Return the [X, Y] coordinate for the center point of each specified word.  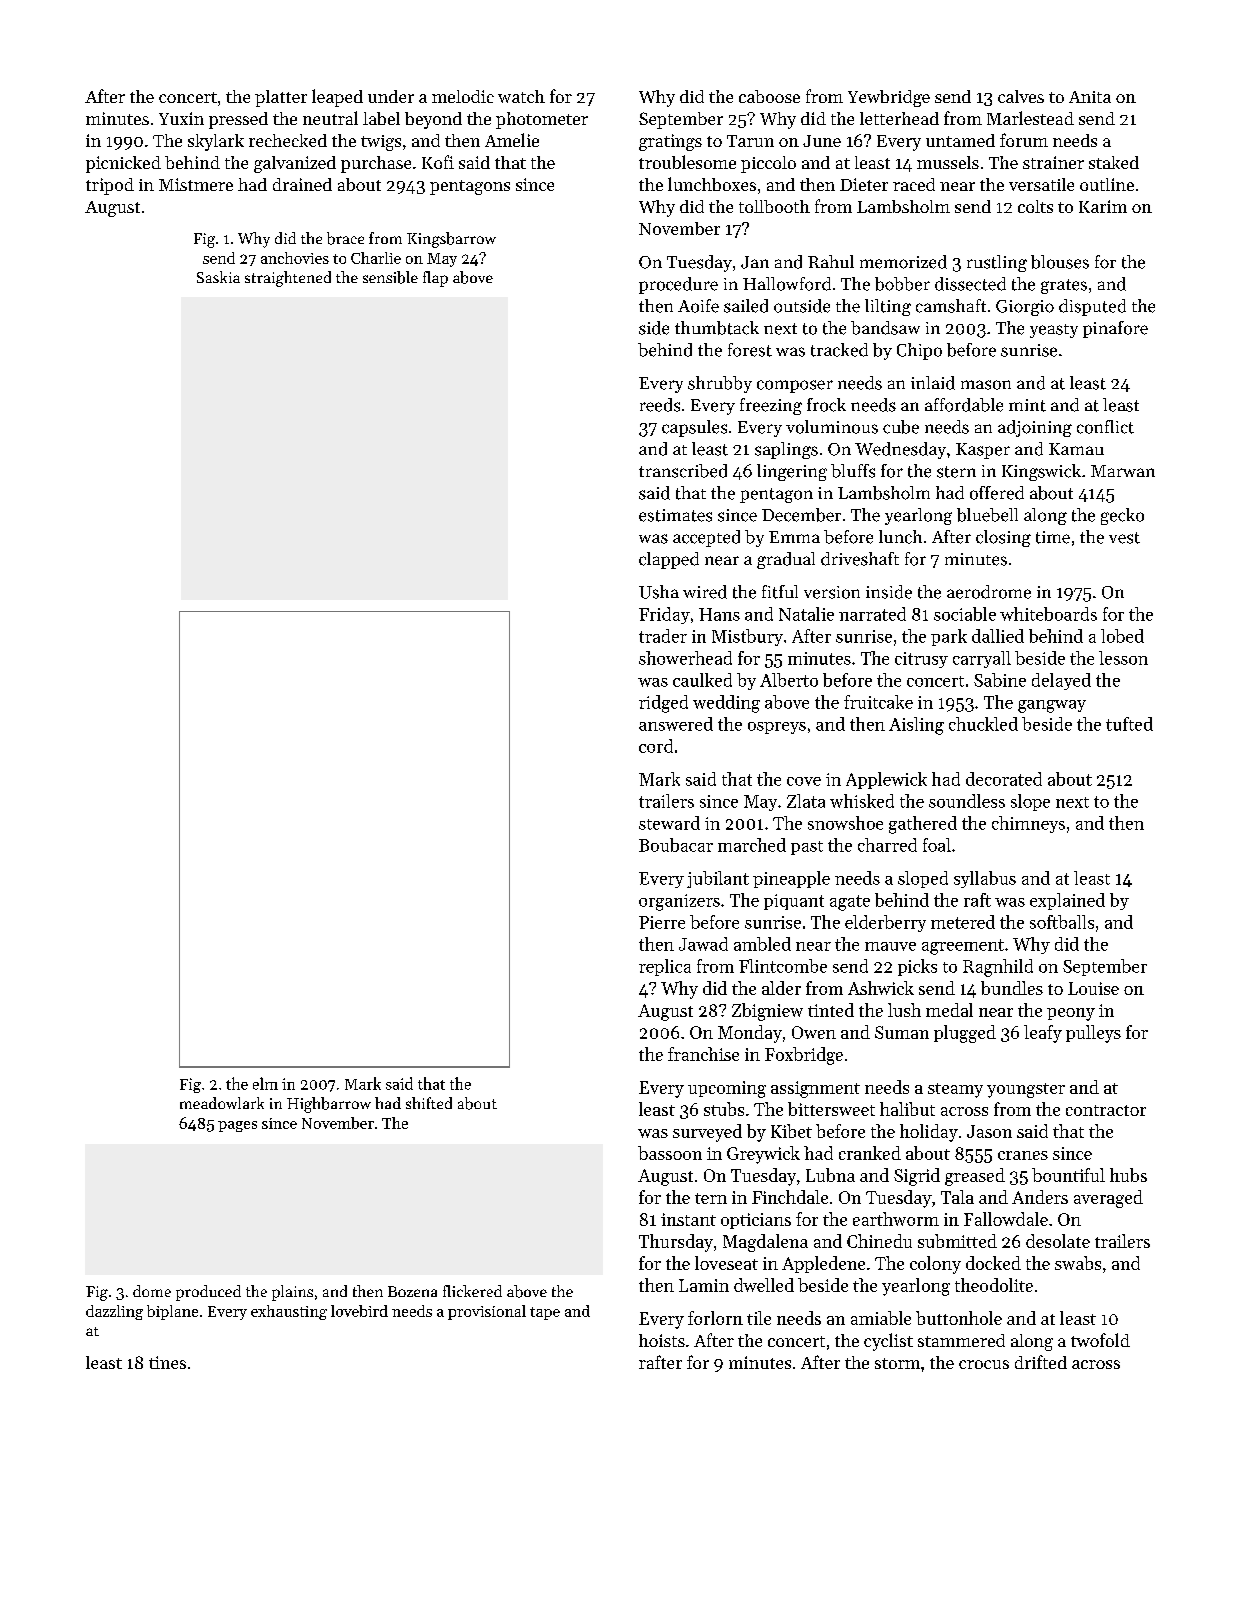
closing [1003, 538]
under [391, 96]
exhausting [289, 1312]
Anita [1090, 97]
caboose [769, 96]
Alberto [789, 680]
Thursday [676, 1243]
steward [669, 823]
